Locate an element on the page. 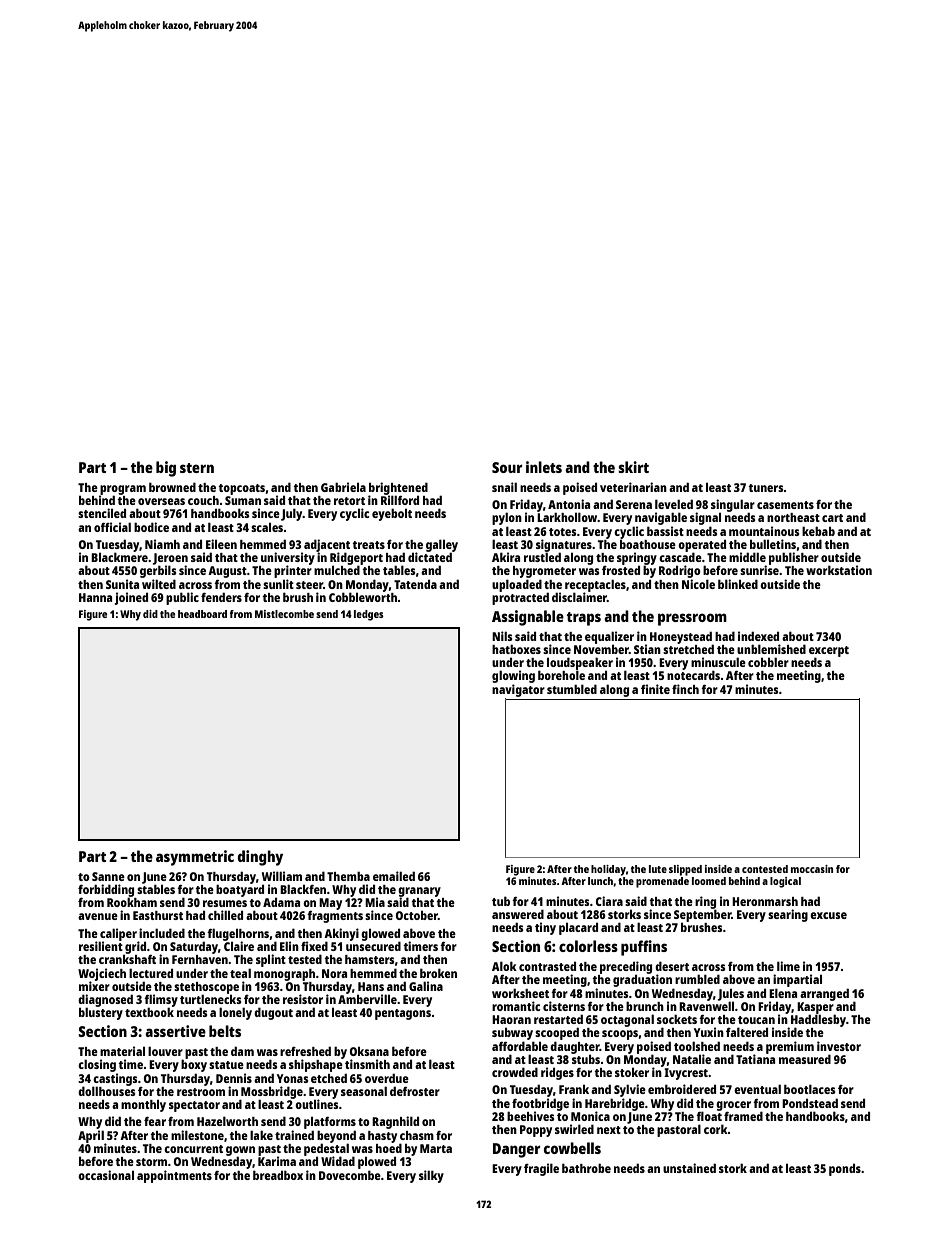 The height and width of the image is (1233, 952). moccasin is located at coordinates (812, 869).
